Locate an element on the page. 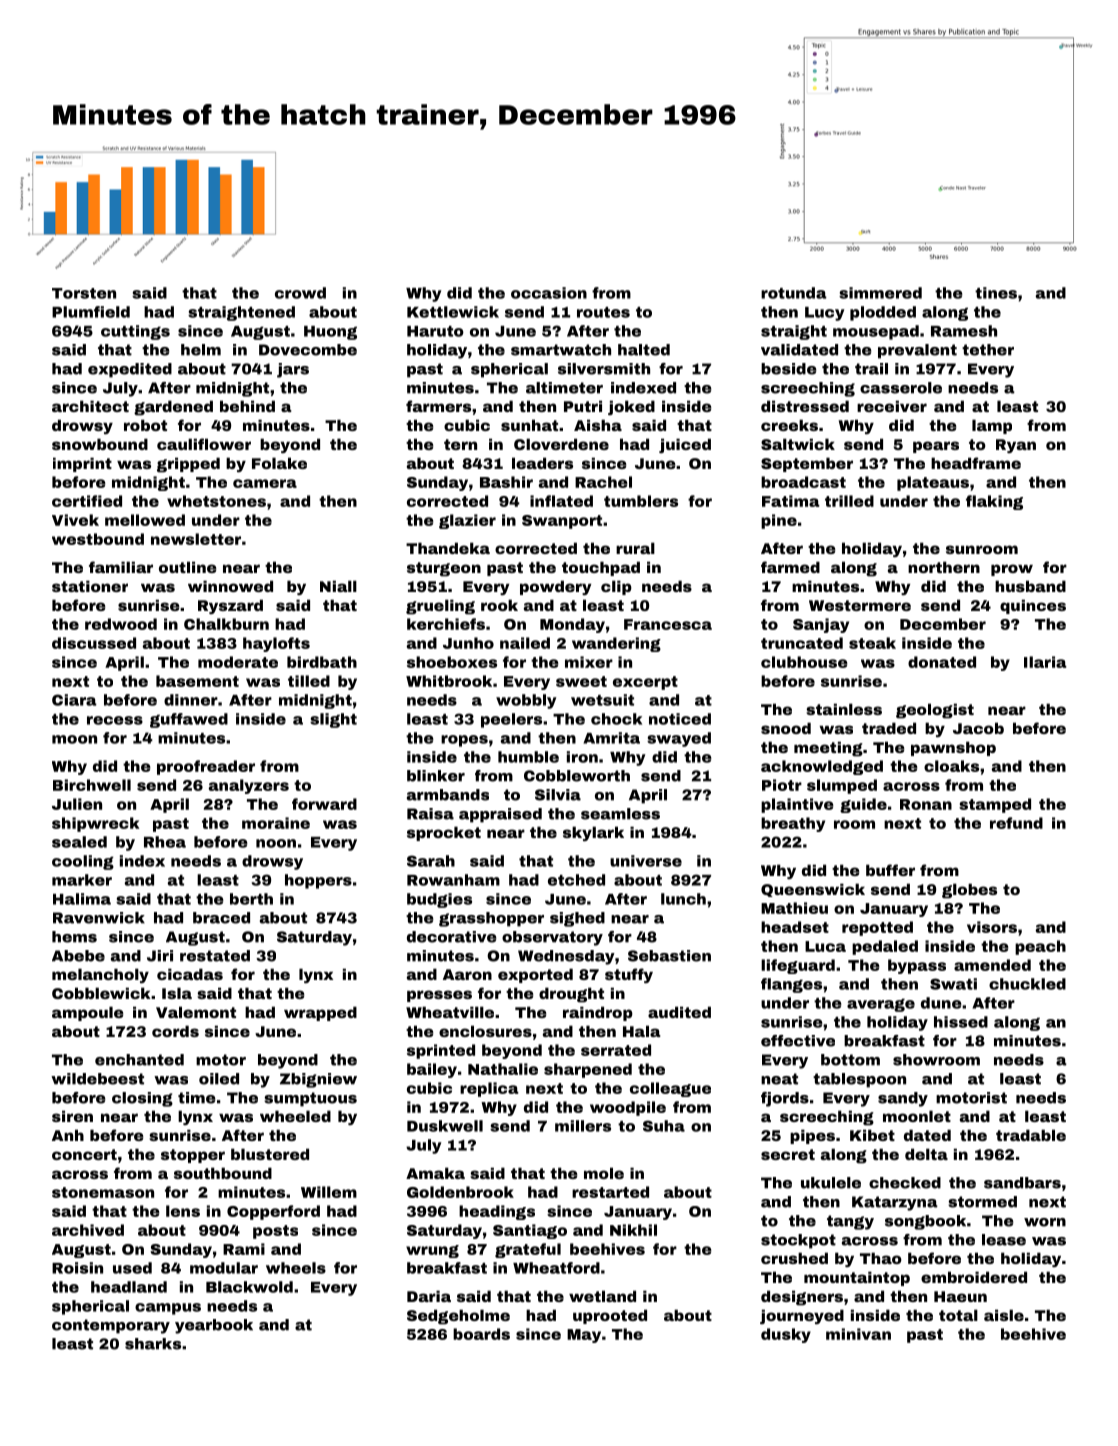 This image has width=1118, height=1446. lamp is located at coordinates (992, 426).
